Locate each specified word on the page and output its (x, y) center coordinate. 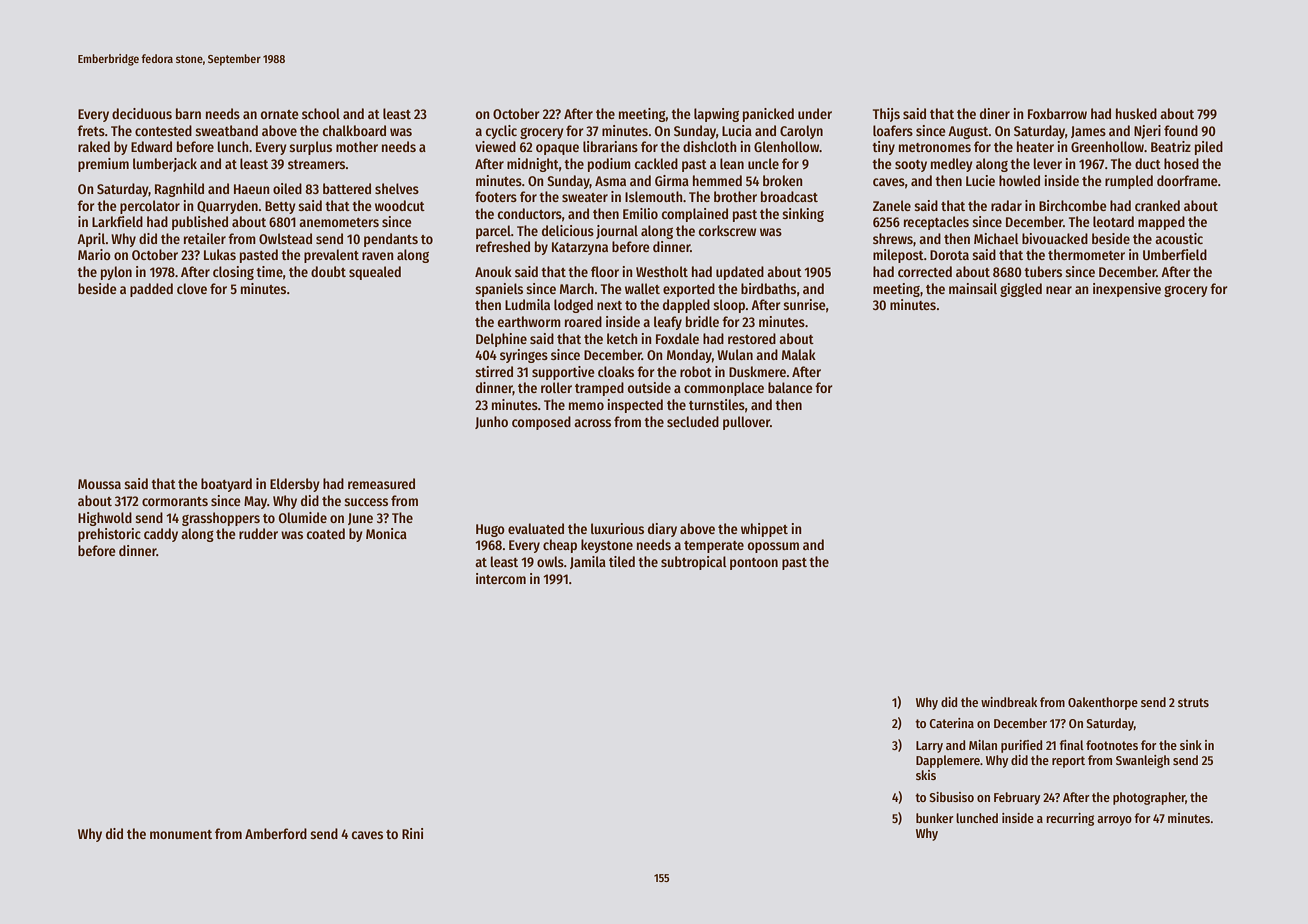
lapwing (716, 115)
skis (926, 775)
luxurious (617, 528)
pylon (116, 273)
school (321, 113)
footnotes (1112, 745)
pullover (746, 423)
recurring (1070, 819)
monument (181, 834)
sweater (585, 197)
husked (1136, 113)
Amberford (276, 833)
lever (1048, 163)
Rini (412, 833)
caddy (161, 535)
